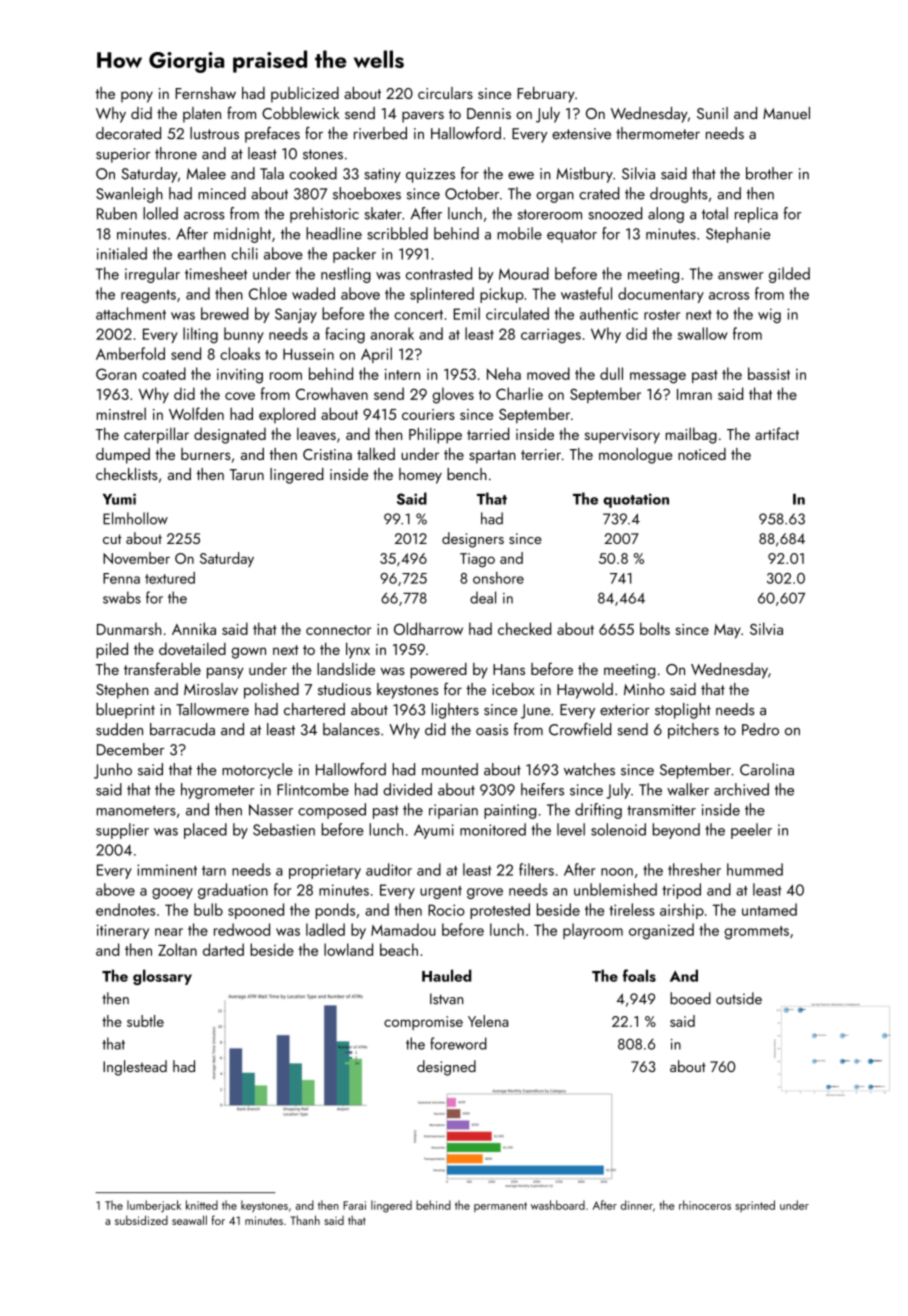  I want to click on Elmhollow, so click(135, 518).
